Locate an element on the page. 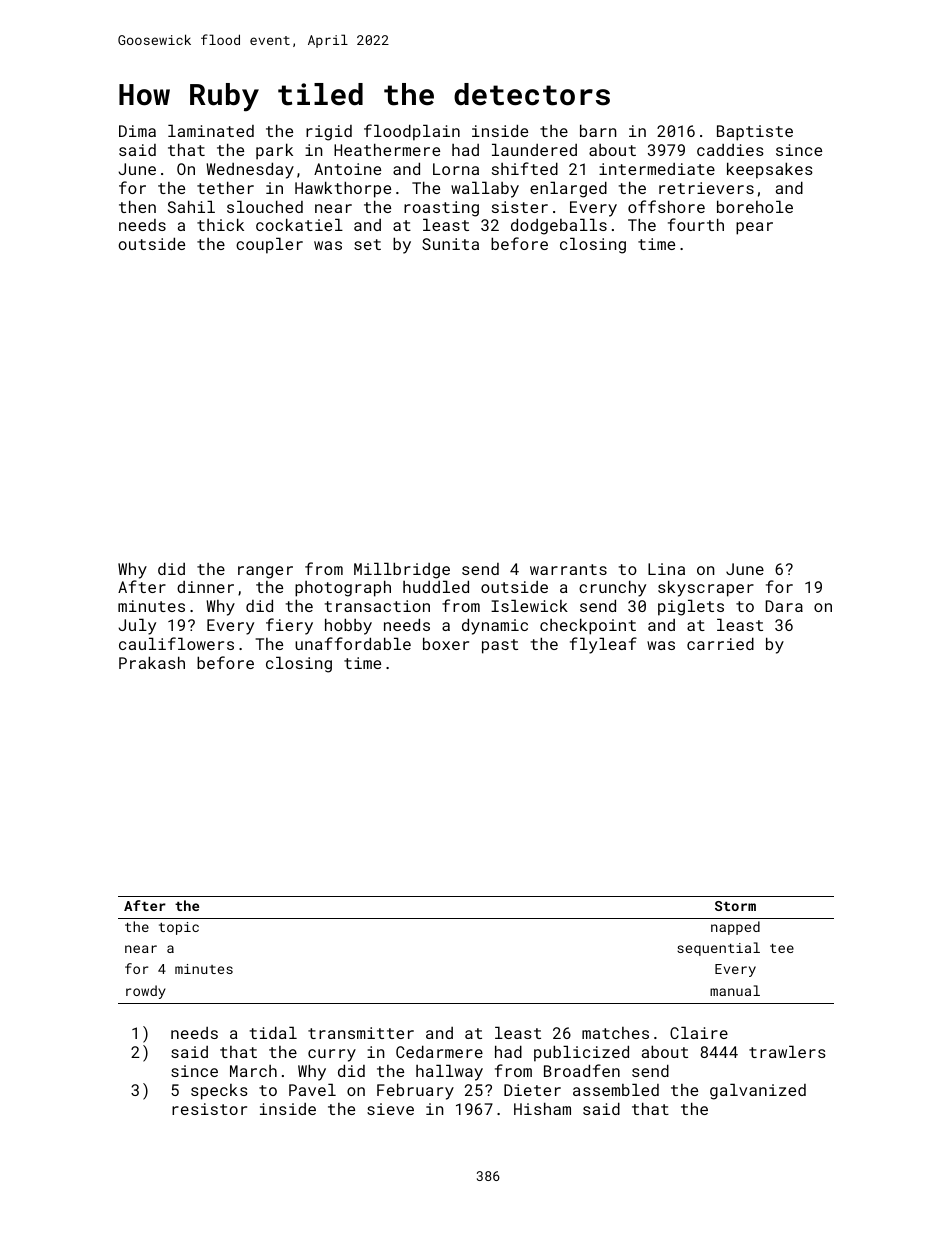 The height and width of the image is (1233, 952). topic is located at coordinates (179, 928).
